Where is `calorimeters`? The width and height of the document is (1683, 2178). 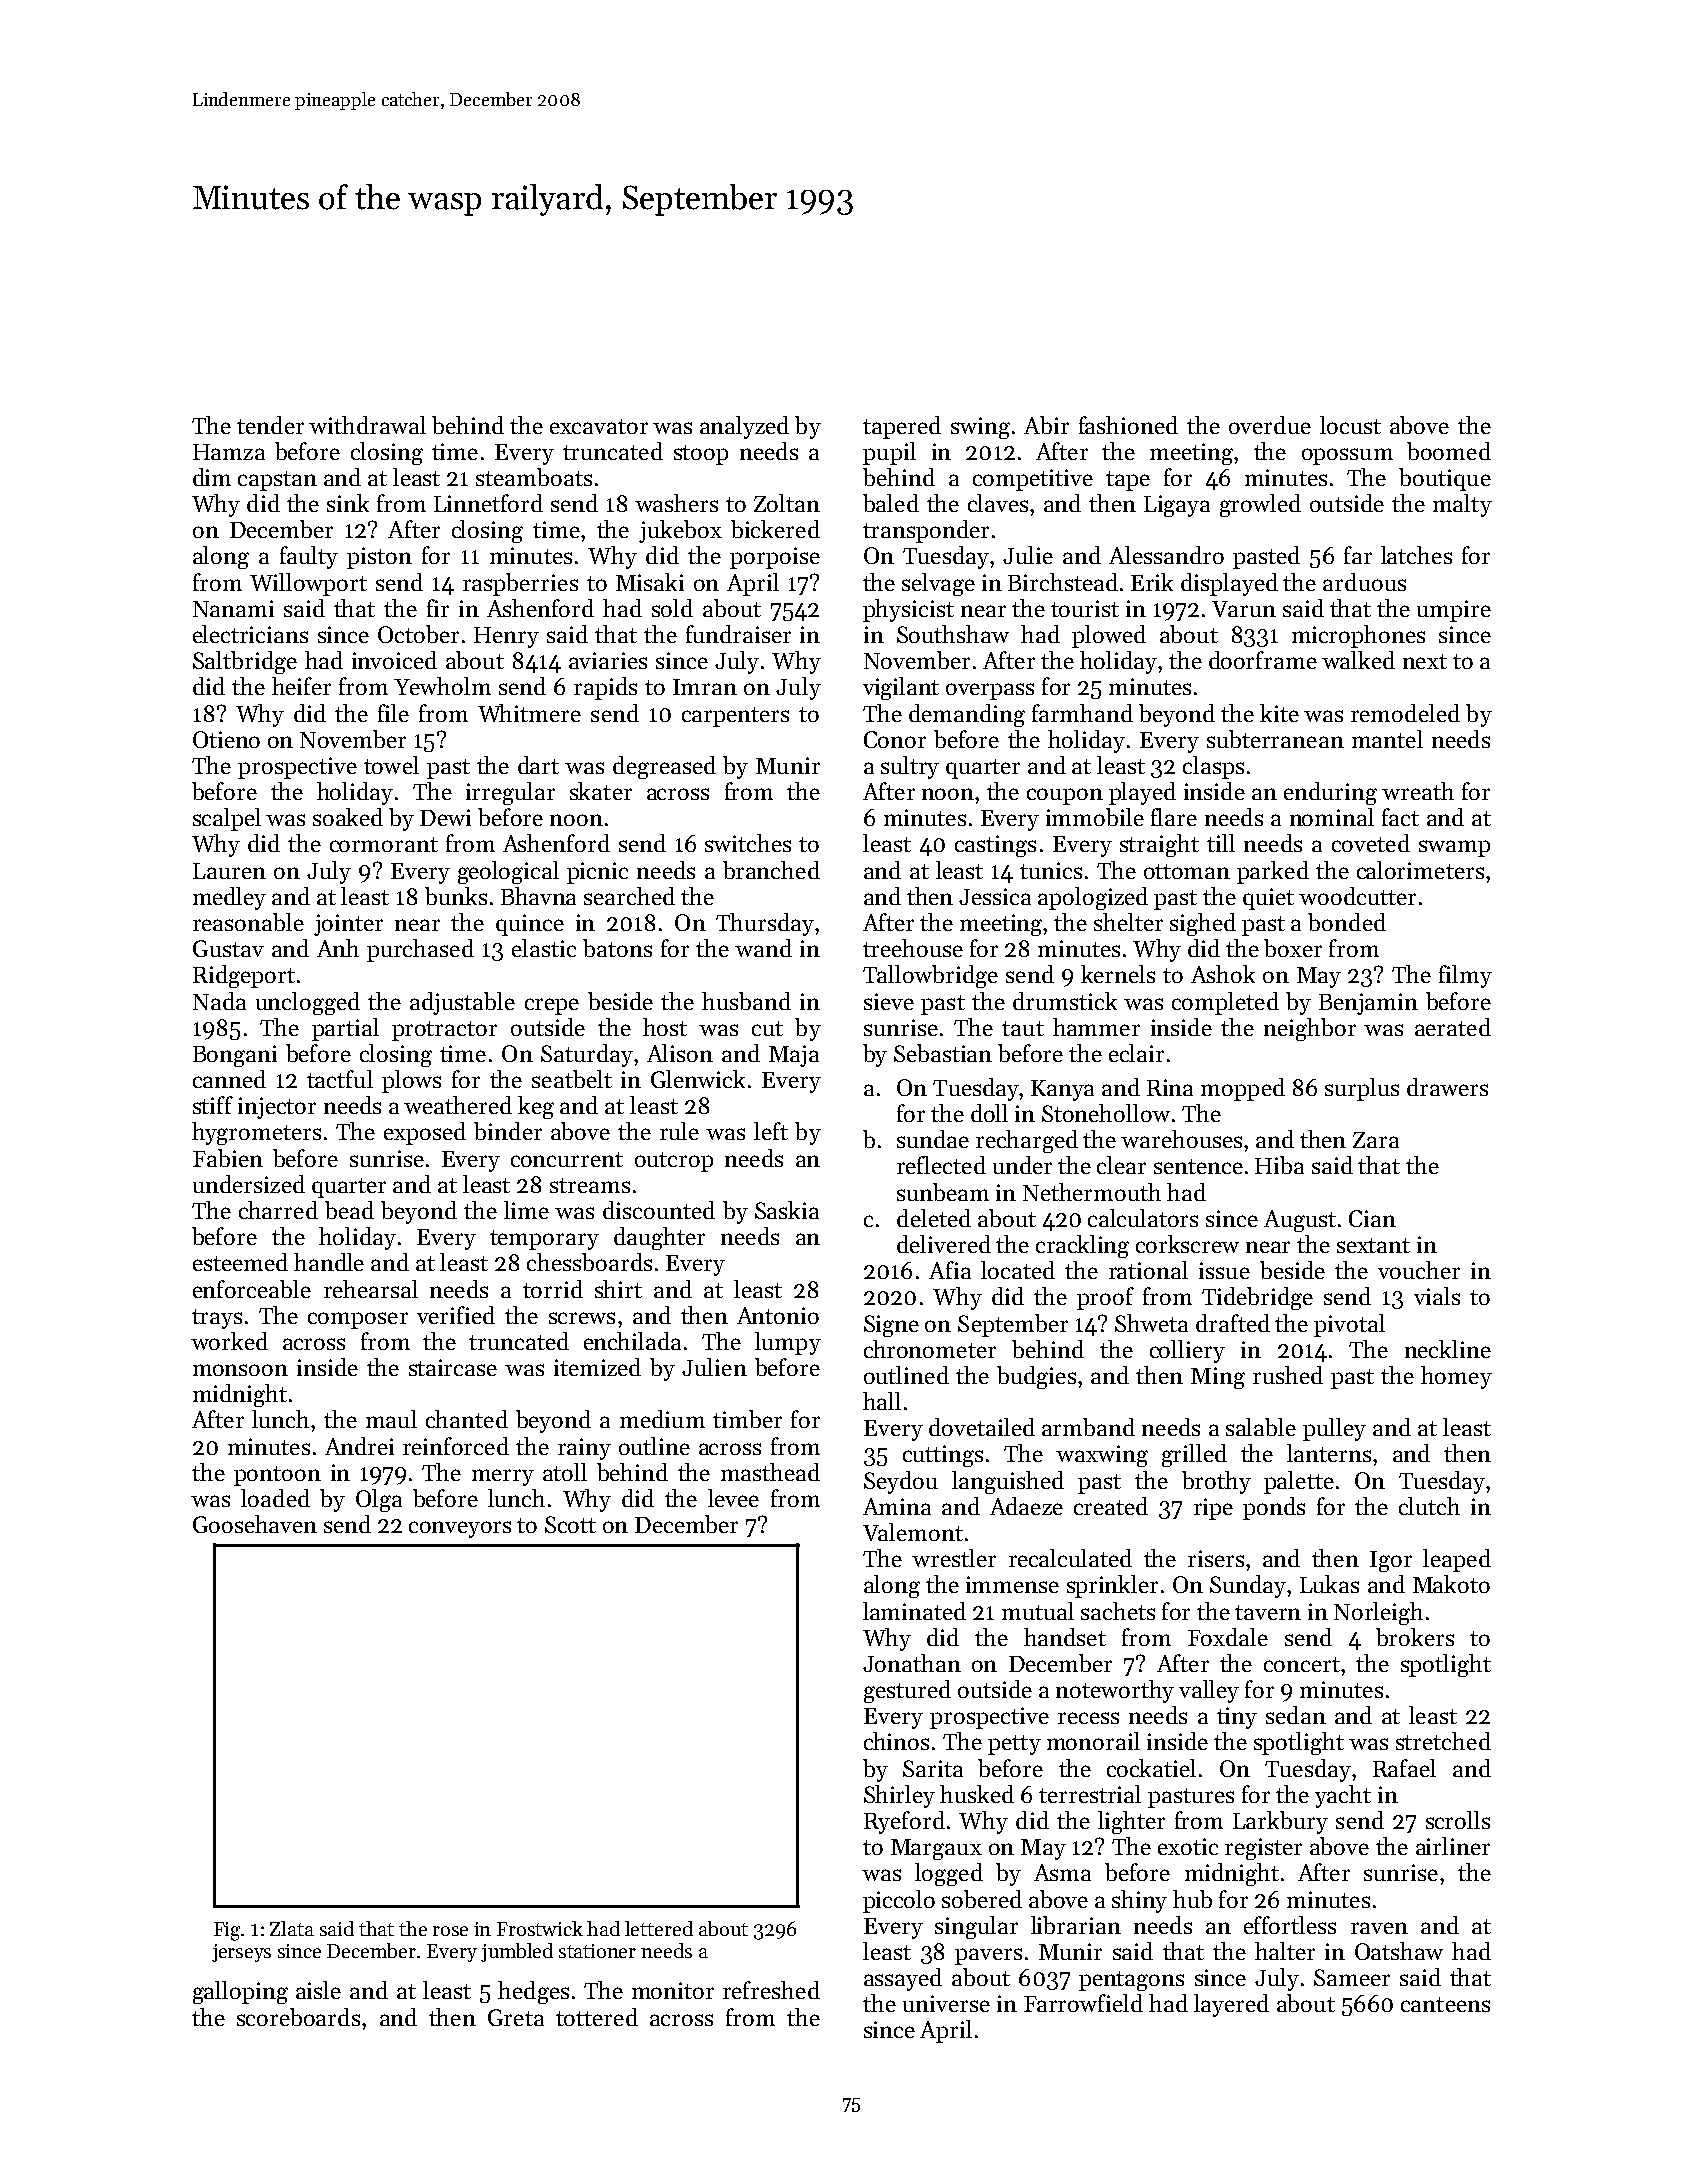
calorimeters is located at coordinates (1420, 870).
